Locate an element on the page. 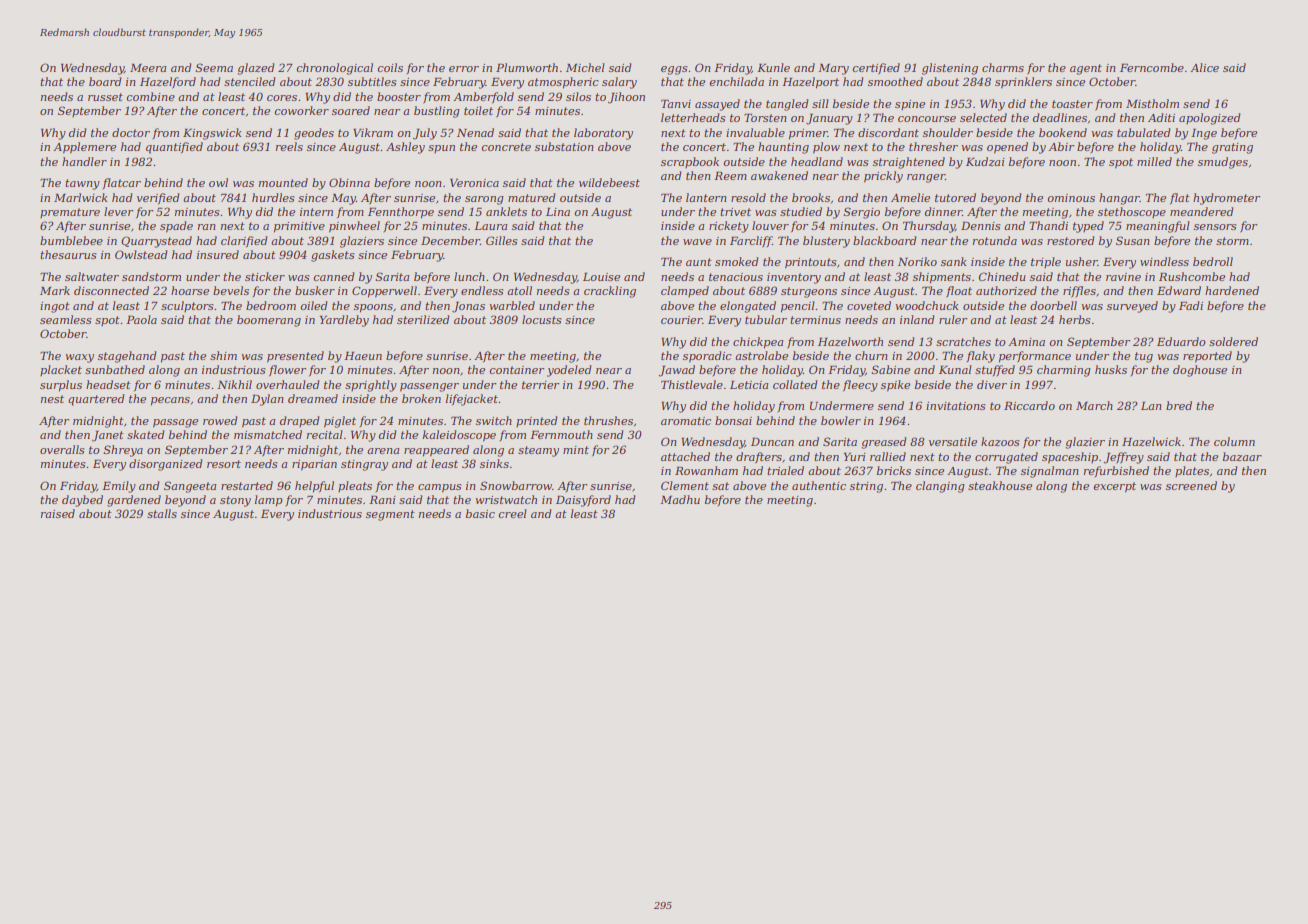 The image size is (1308, 924). ominous is located at coordinates (1071, 198).
